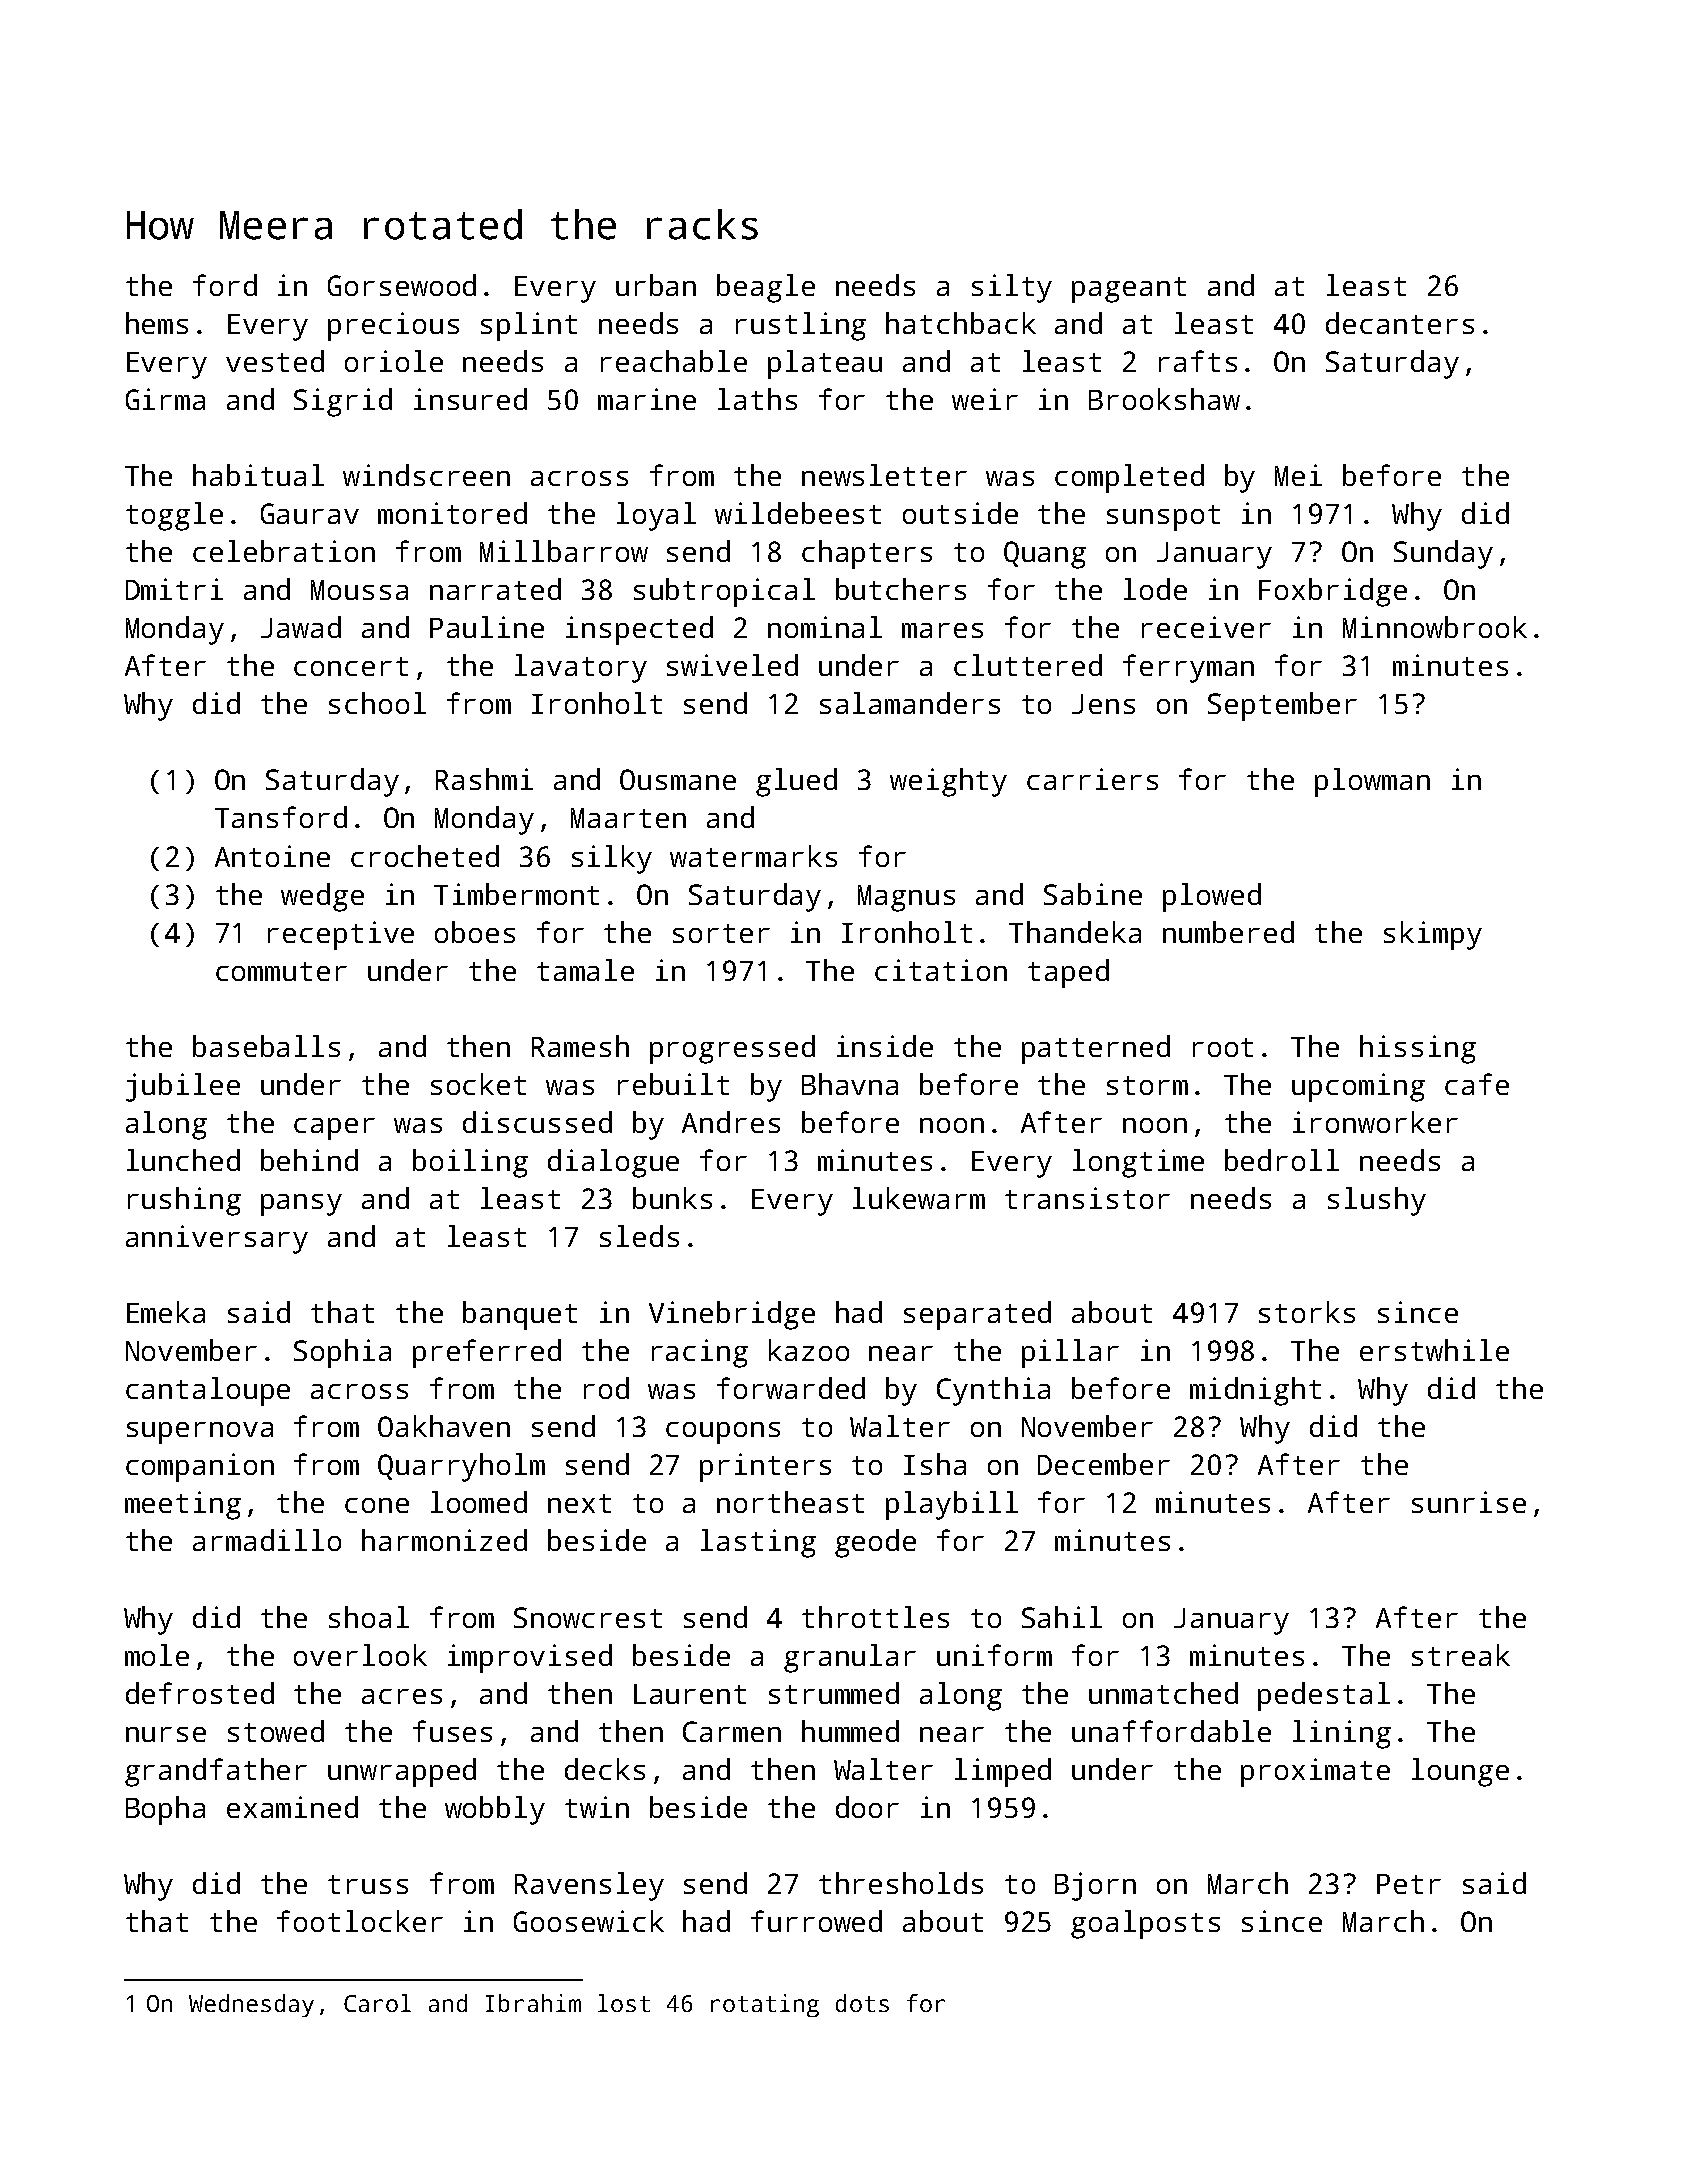 Image resolution: width=1683 pixels, height=2178 pixels. What do you see at coordinates (1409, 1884) in the image?
I see `Petr` at bounding box center [1409, 1884].
